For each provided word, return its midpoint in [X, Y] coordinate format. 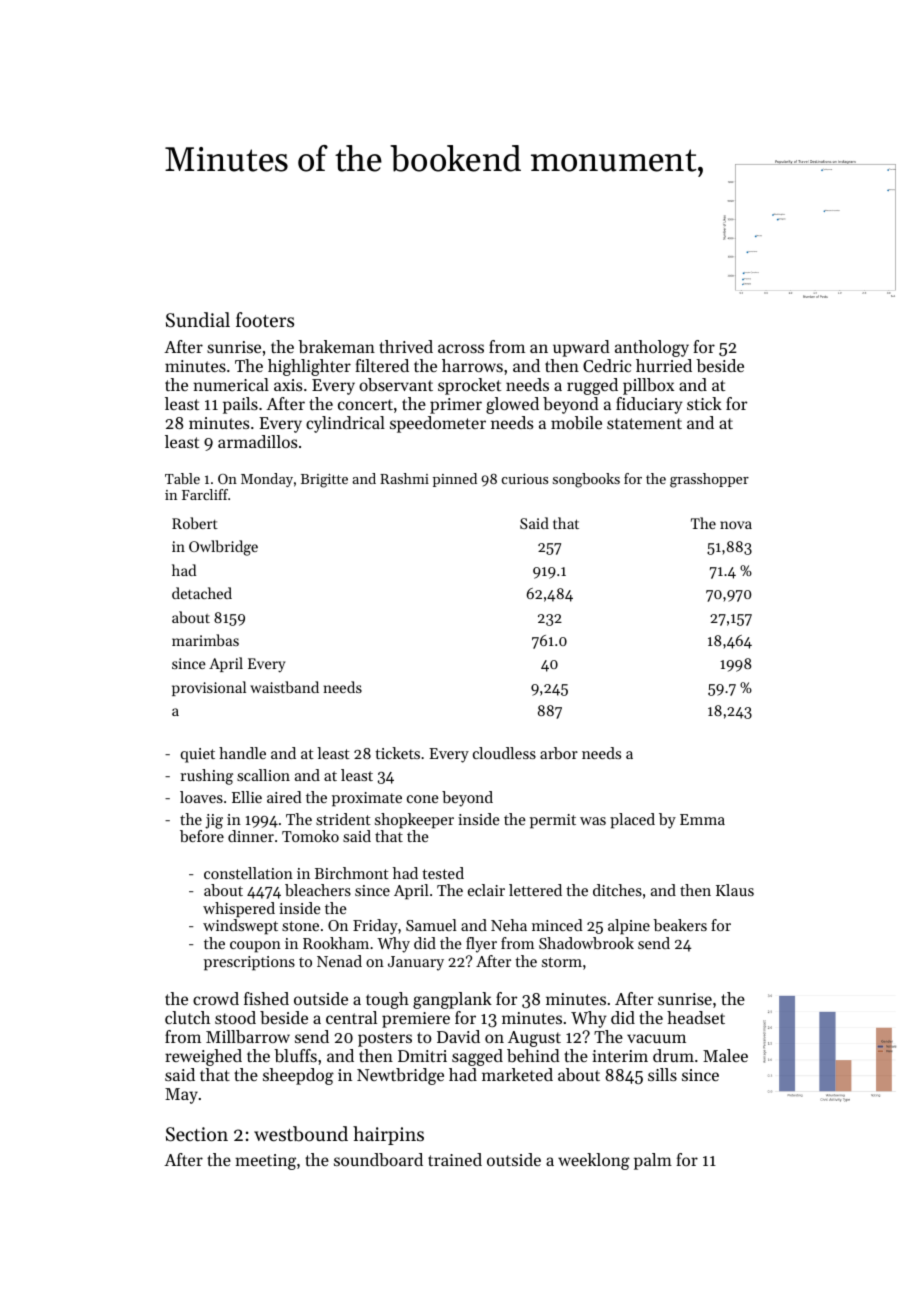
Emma [702, 819]
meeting [265, 1162]
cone [423, 799]
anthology [652, 348]
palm [653, 1161]
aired [284, 797]
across [461, 348]
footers [265, 319]
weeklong [594, 1161]
